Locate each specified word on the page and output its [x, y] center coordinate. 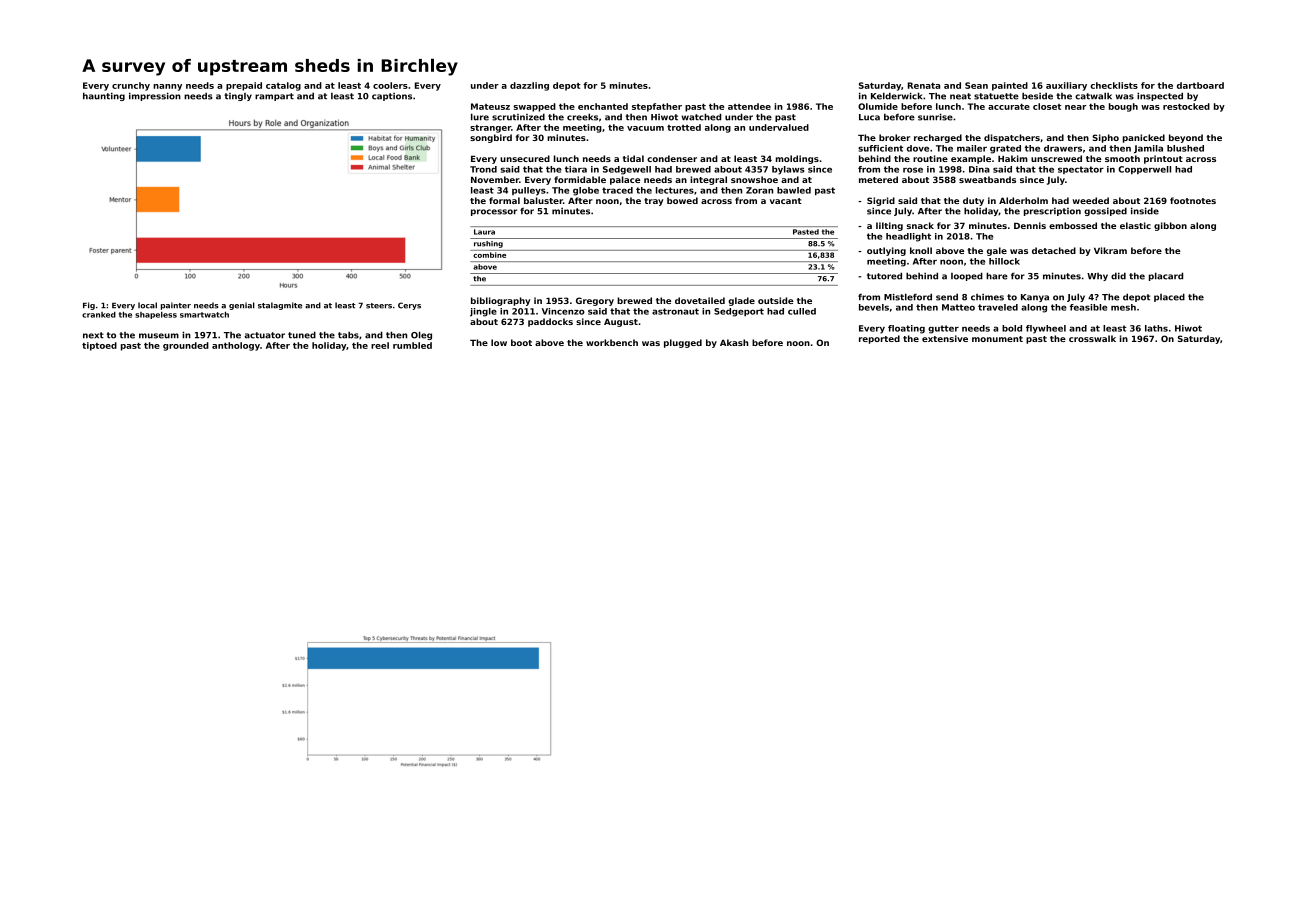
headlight [908, 237]
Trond [483, 169]
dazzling [529, 86]
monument [997, 339]
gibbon [1170, 226]
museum [159, 336]
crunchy [131, 86]
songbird [491, 138]
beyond [1186, 138]
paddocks [550, 322]
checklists [1114, 85]
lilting [889, 226]
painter [176, 306]
